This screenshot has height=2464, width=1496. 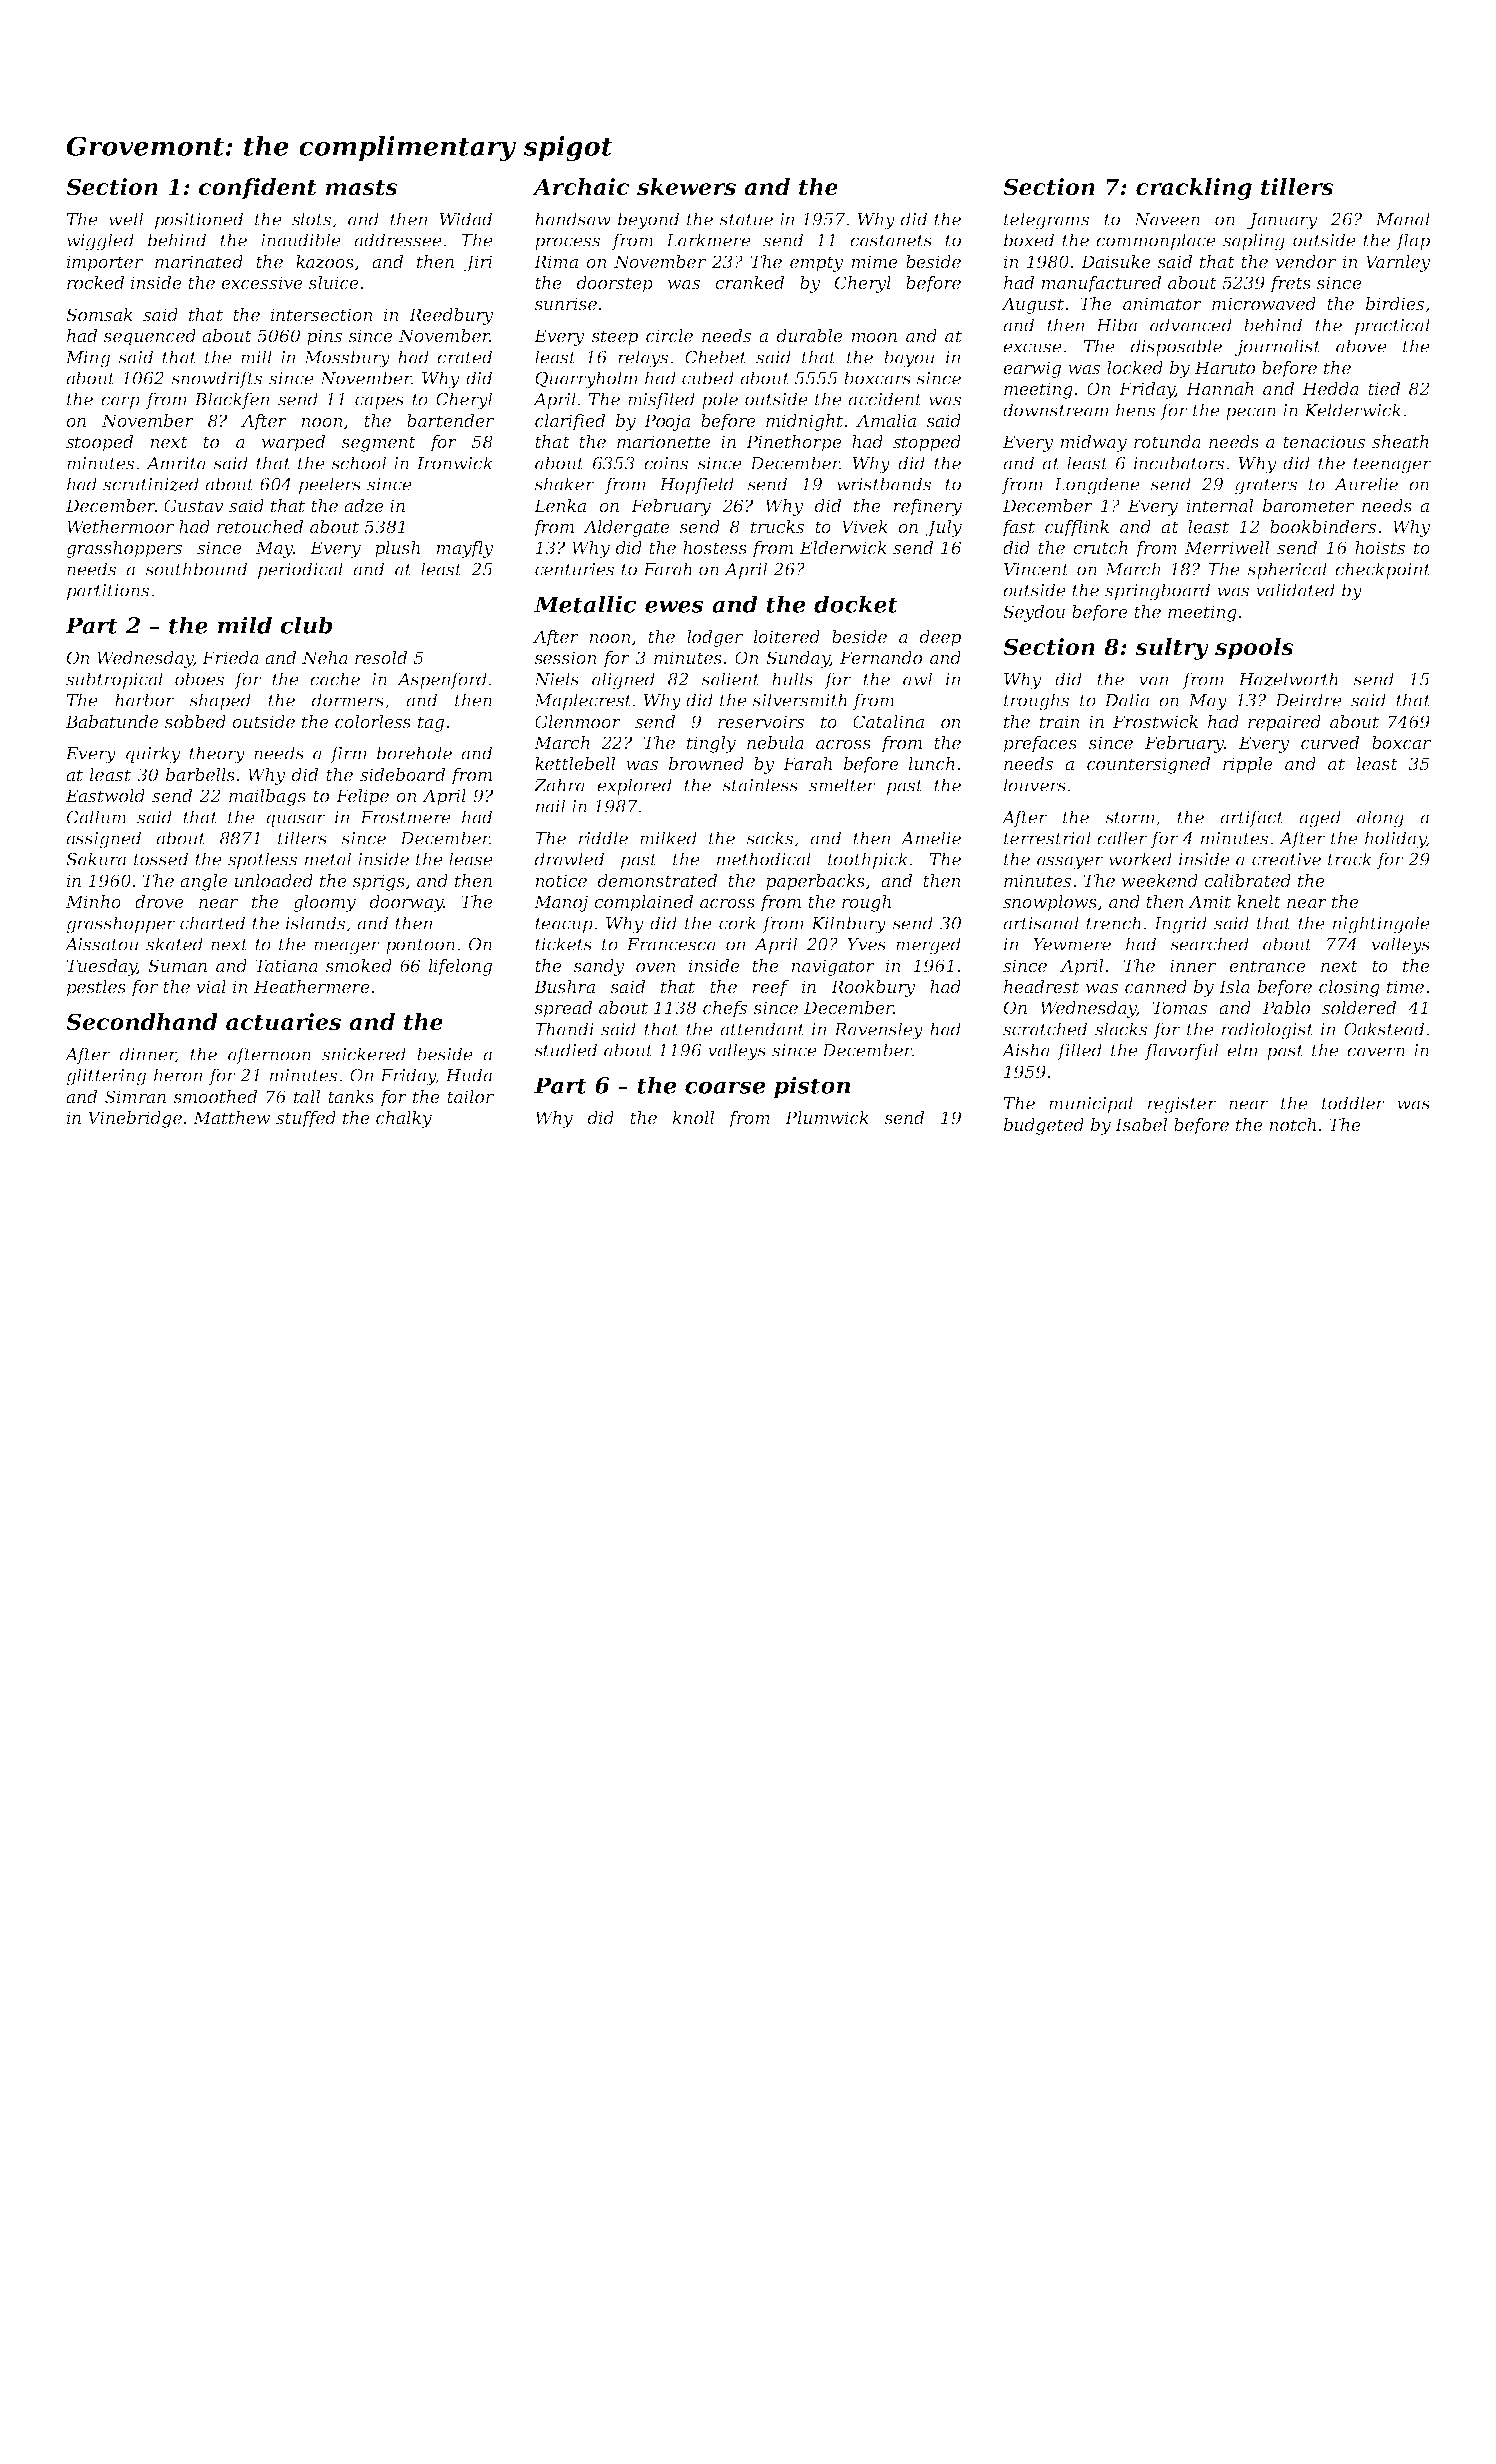 I want to click on Sakura, so click(x=96, y=859).
